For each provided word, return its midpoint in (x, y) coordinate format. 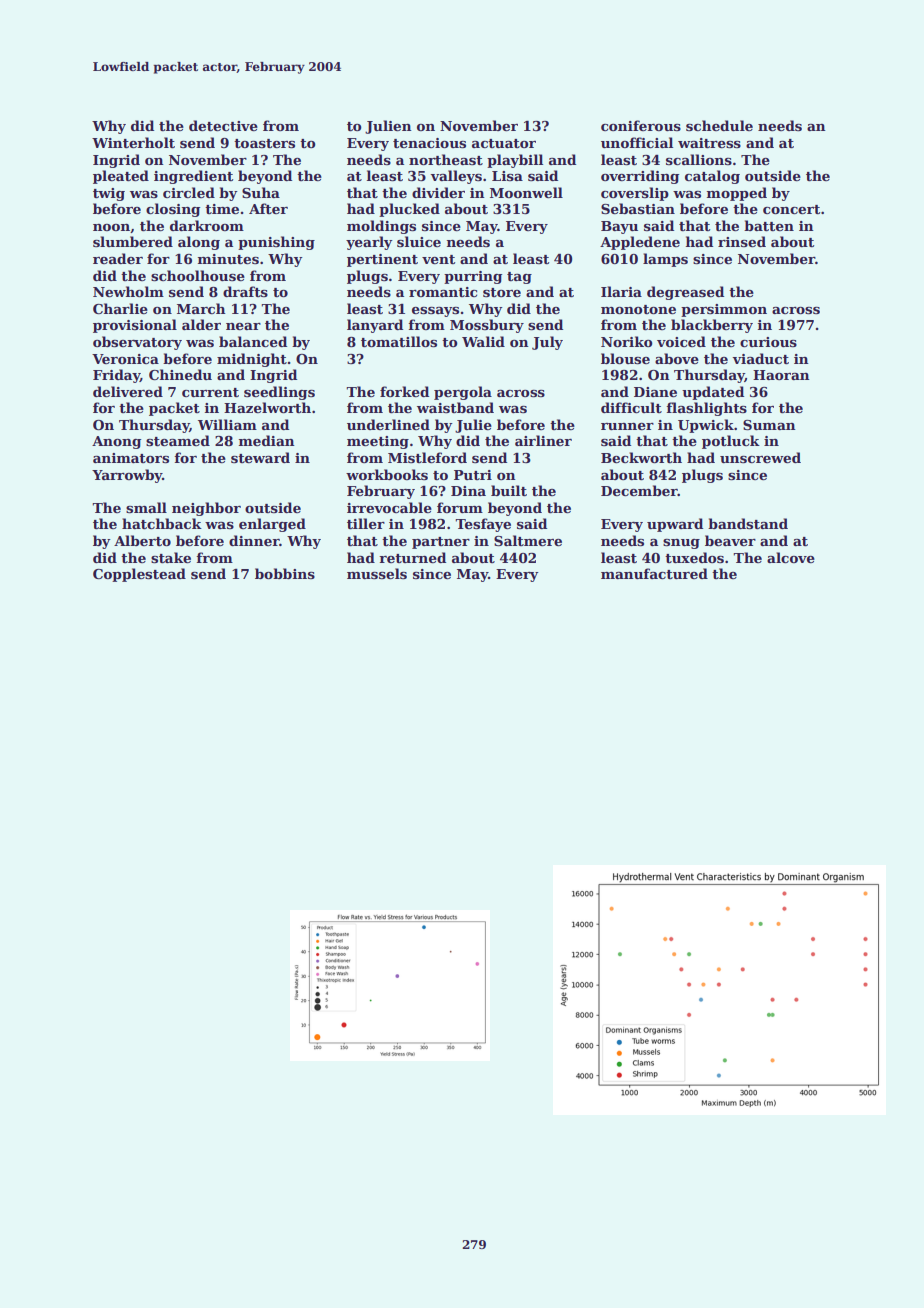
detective (223, 125)
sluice (419, 241)
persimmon (724, 310)
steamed (178, 440)
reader (118, 258)
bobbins (285, 573)
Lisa (507, 176)
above (677, 358)
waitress (709, 143)
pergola (463, 393)
